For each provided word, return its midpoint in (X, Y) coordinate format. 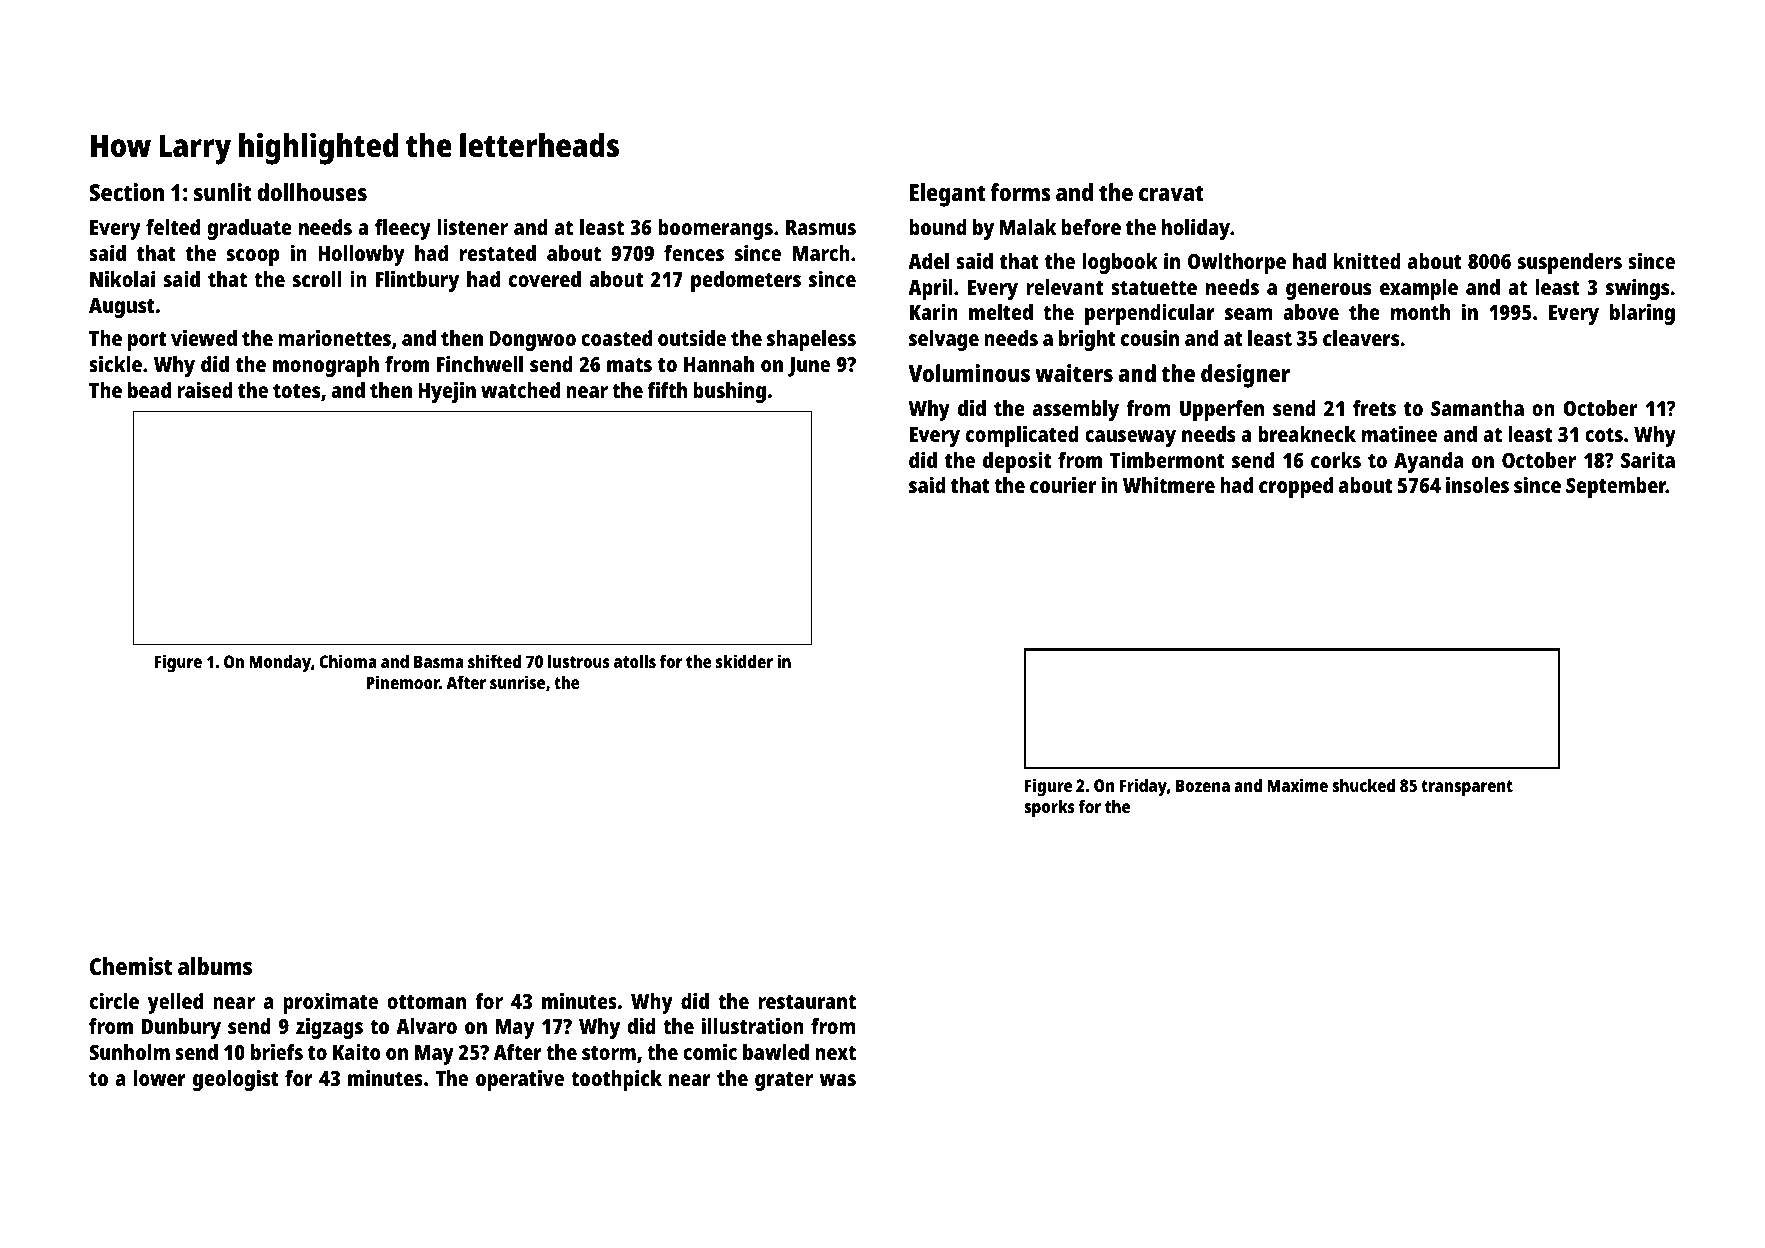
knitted (1367, 261)
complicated (1022, 436)
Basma (439, 661)
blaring (1642, 314)
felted (173, 227)
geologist (236, 1080)
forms (1021, 192)
